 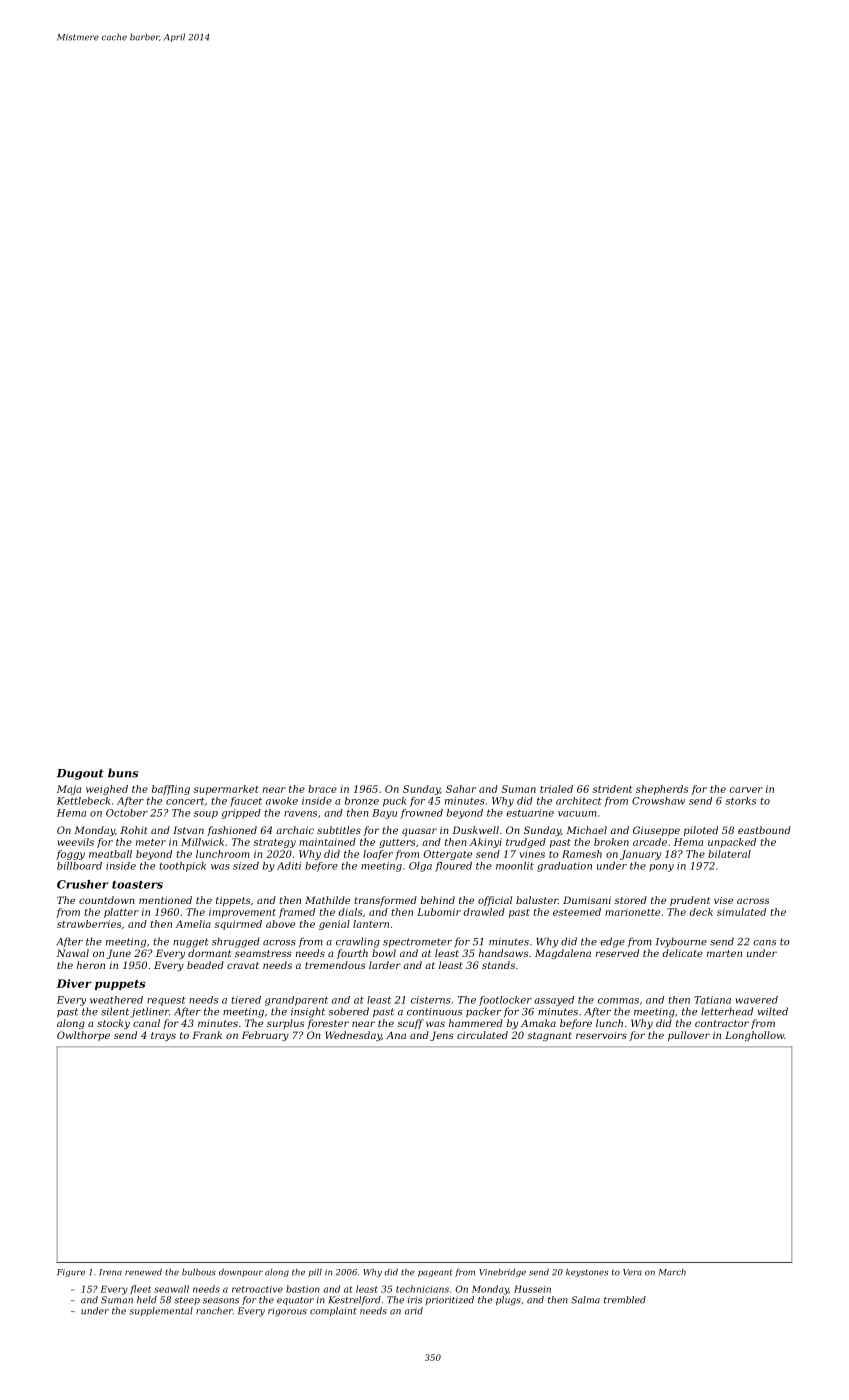 What do you see at coordinates (729, 854) in the screenshot?
I see `bilateral` at bounding box center [729, 854].
